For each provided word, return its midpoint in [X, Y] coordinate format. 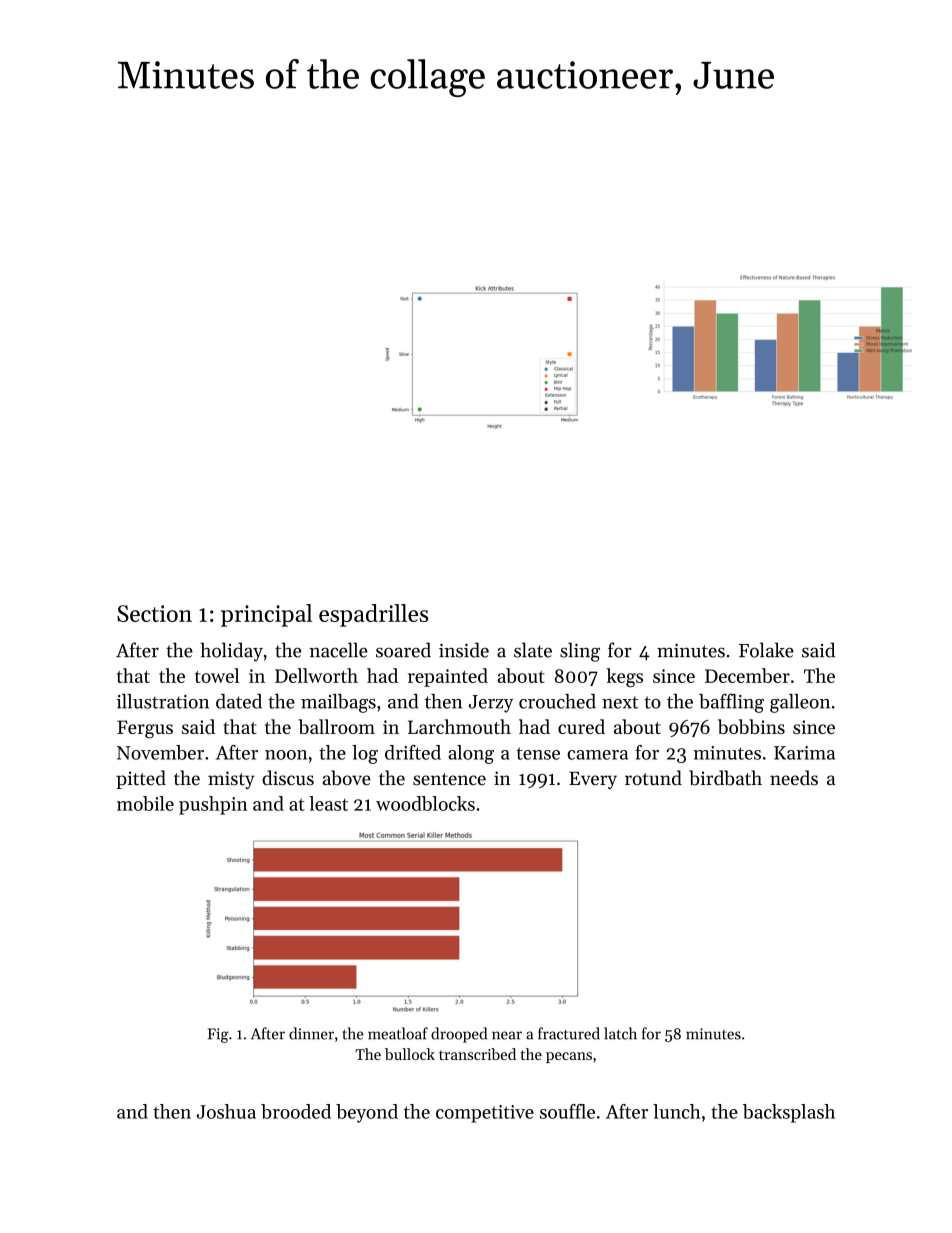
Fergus [145, 729]
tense [538, 753]
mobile [145, 803]
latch [620, 1033]
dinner [311, 1033]
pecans [569, 1057]
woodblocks [425, 803]
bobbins [751, 726]
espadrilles [373, 615]
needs [794, 778]
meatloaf [398, 1033]
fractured [569, 1033]
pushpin [213, 805]
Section [154, 613]
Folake [766, 650]
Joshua [226, 1111]
